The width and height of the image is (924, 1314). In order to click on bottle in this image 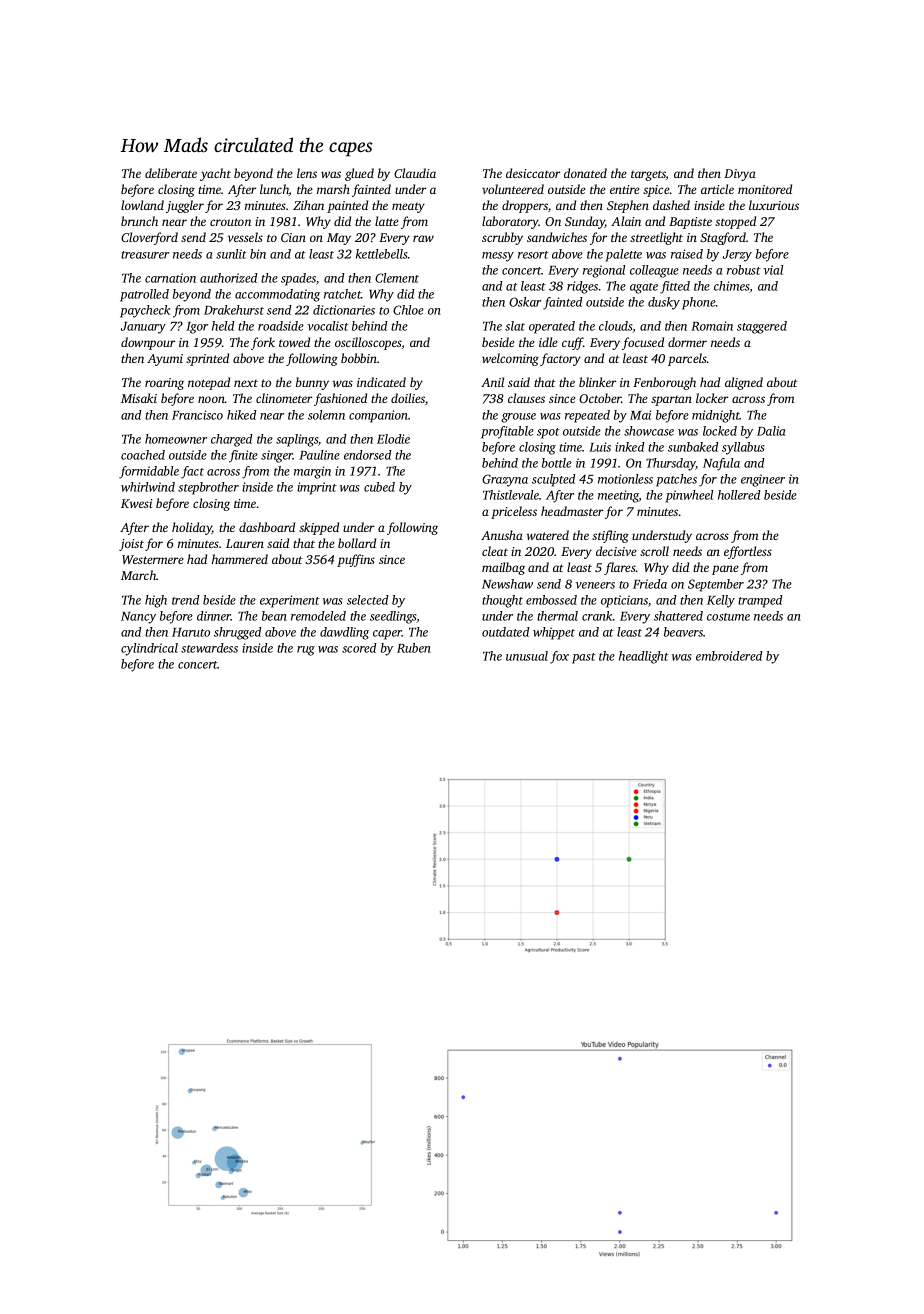, I will do `click(557, 463)`.
